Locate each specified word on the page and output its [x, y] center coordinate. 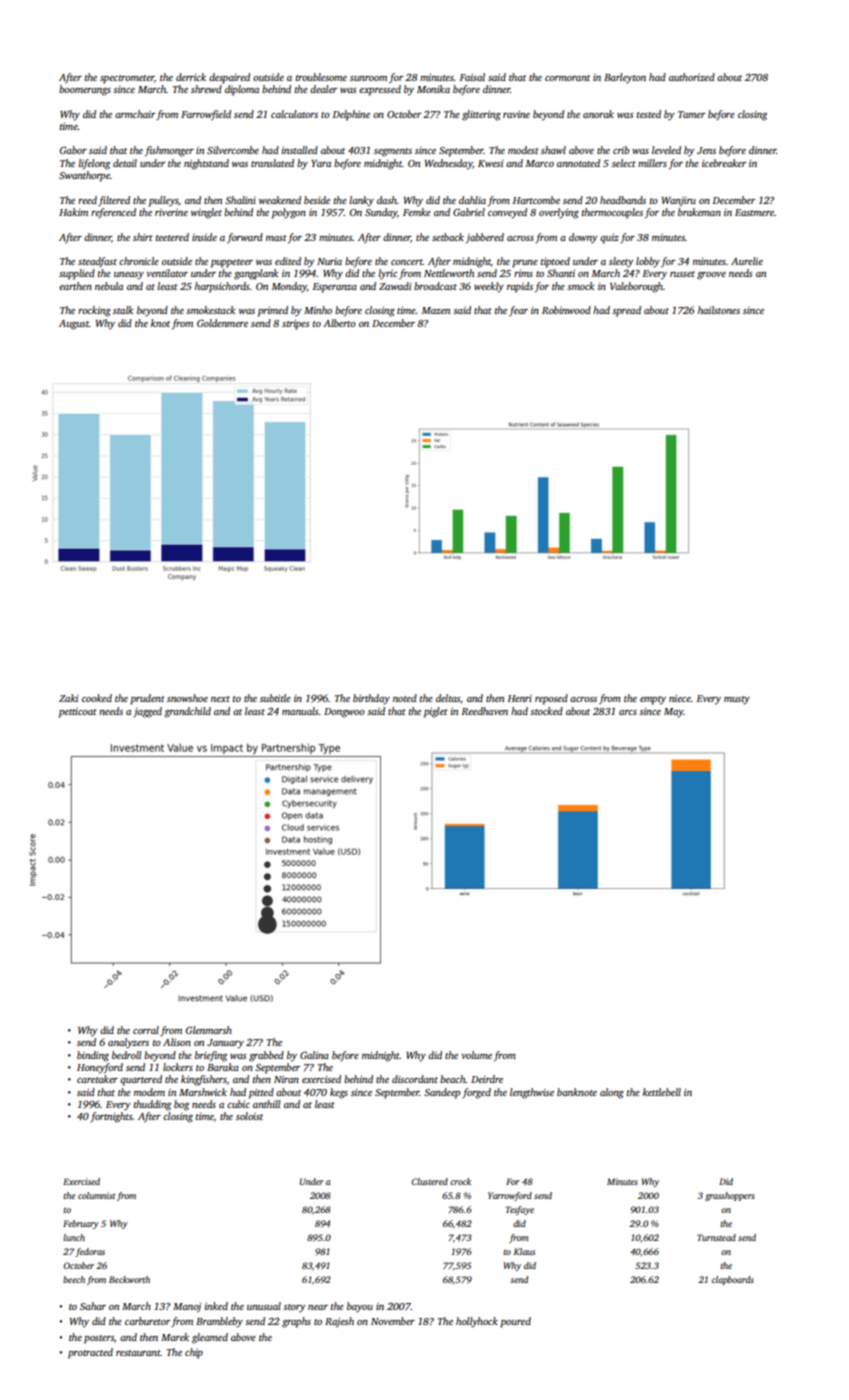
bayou [360, 1307]
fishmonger [169, 151]
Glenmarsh [209, 1030]
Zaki [69, 698]
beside [317, 200]
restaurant [138, 1353]
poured [515, 1322]
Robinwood [566, 310]
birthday [371, 699]
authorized [692, 77]
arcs [628, 712]
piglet [436, 712]
